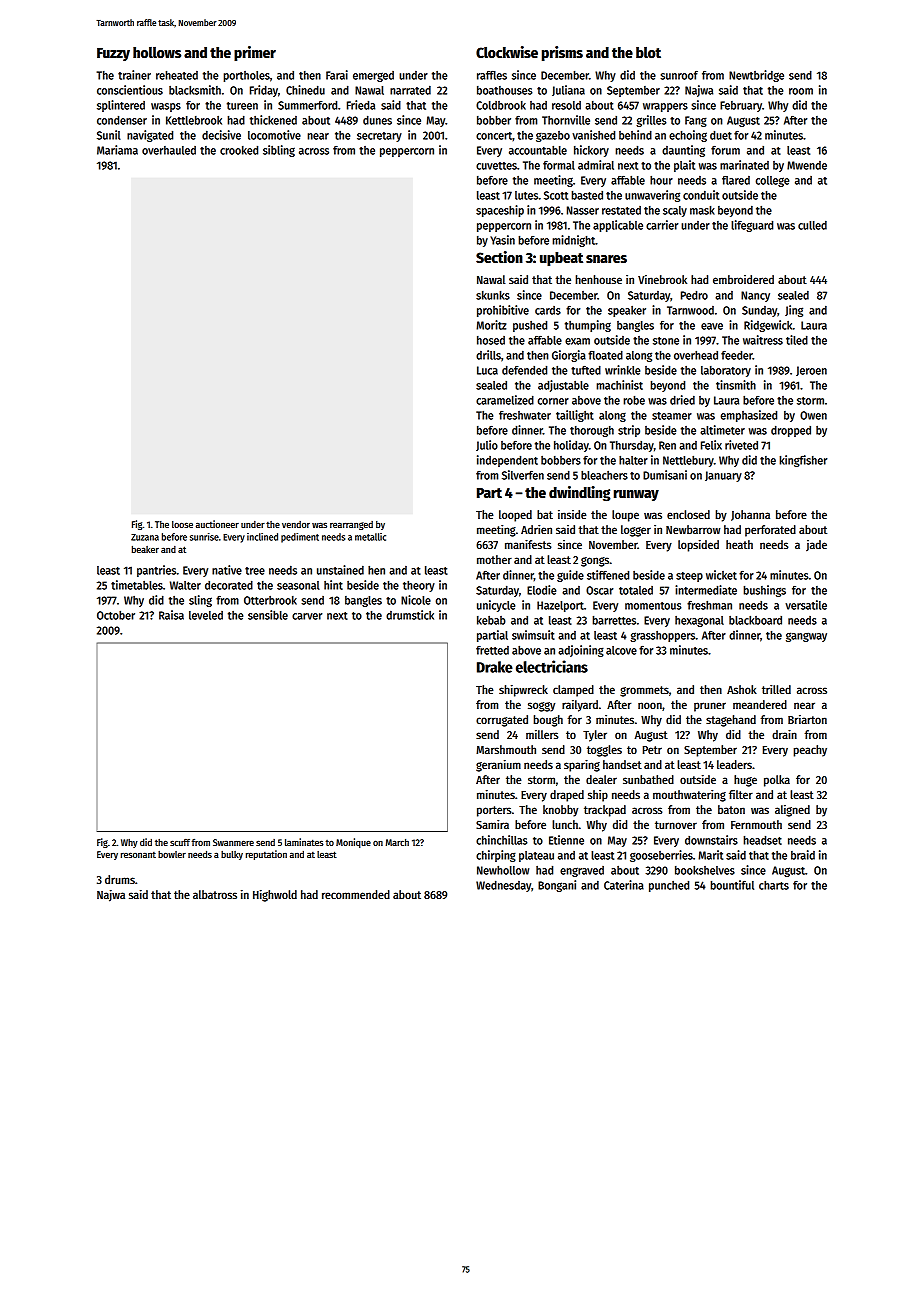  What do you see at coordinates (215, 894) in the screenshot?
I see `albatross` at bounding box center [215, 894].
